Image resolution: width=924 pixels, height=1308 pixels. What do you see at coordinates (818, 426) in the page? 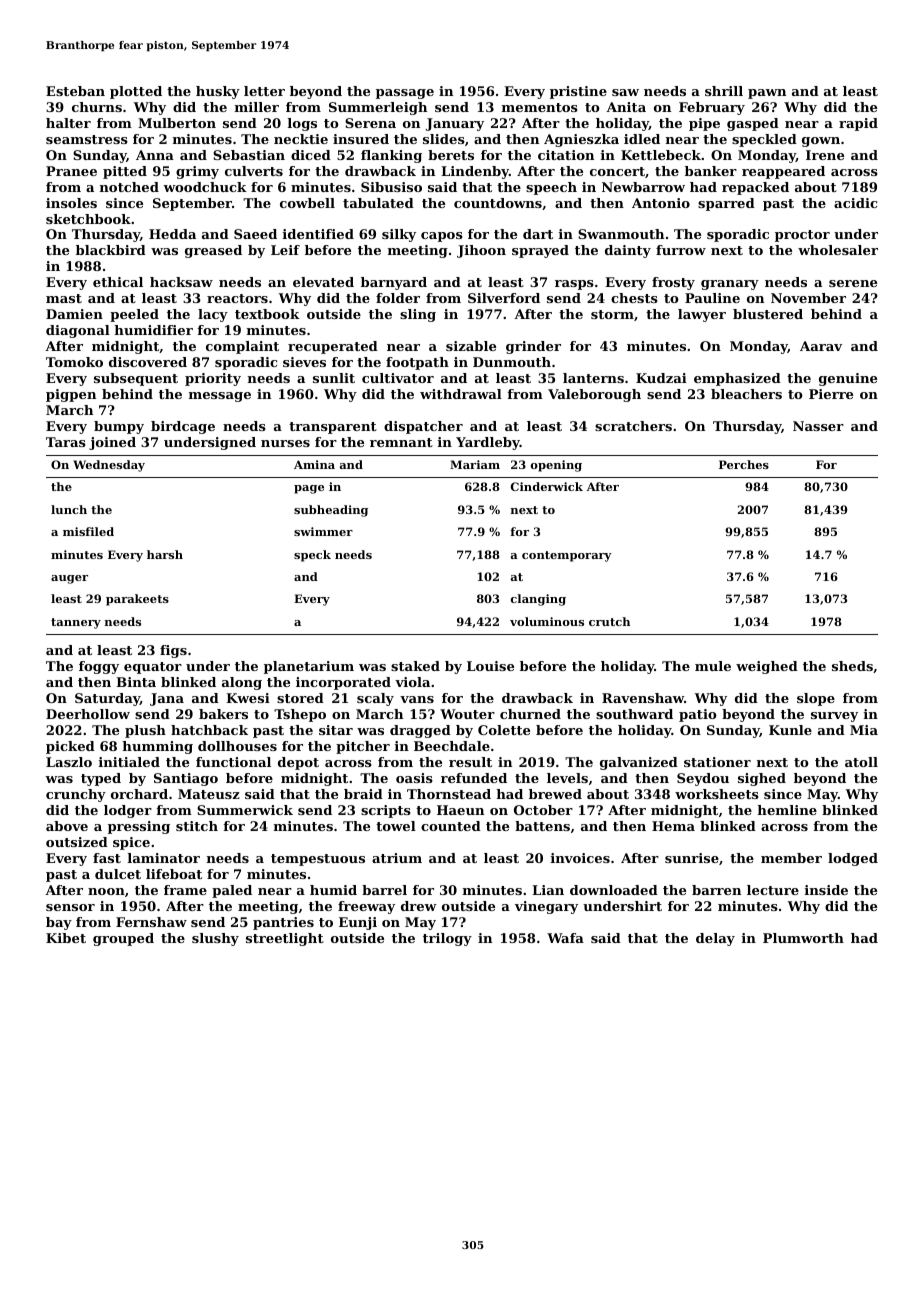
I see `Nasser` at bounding box center [818, 426].
